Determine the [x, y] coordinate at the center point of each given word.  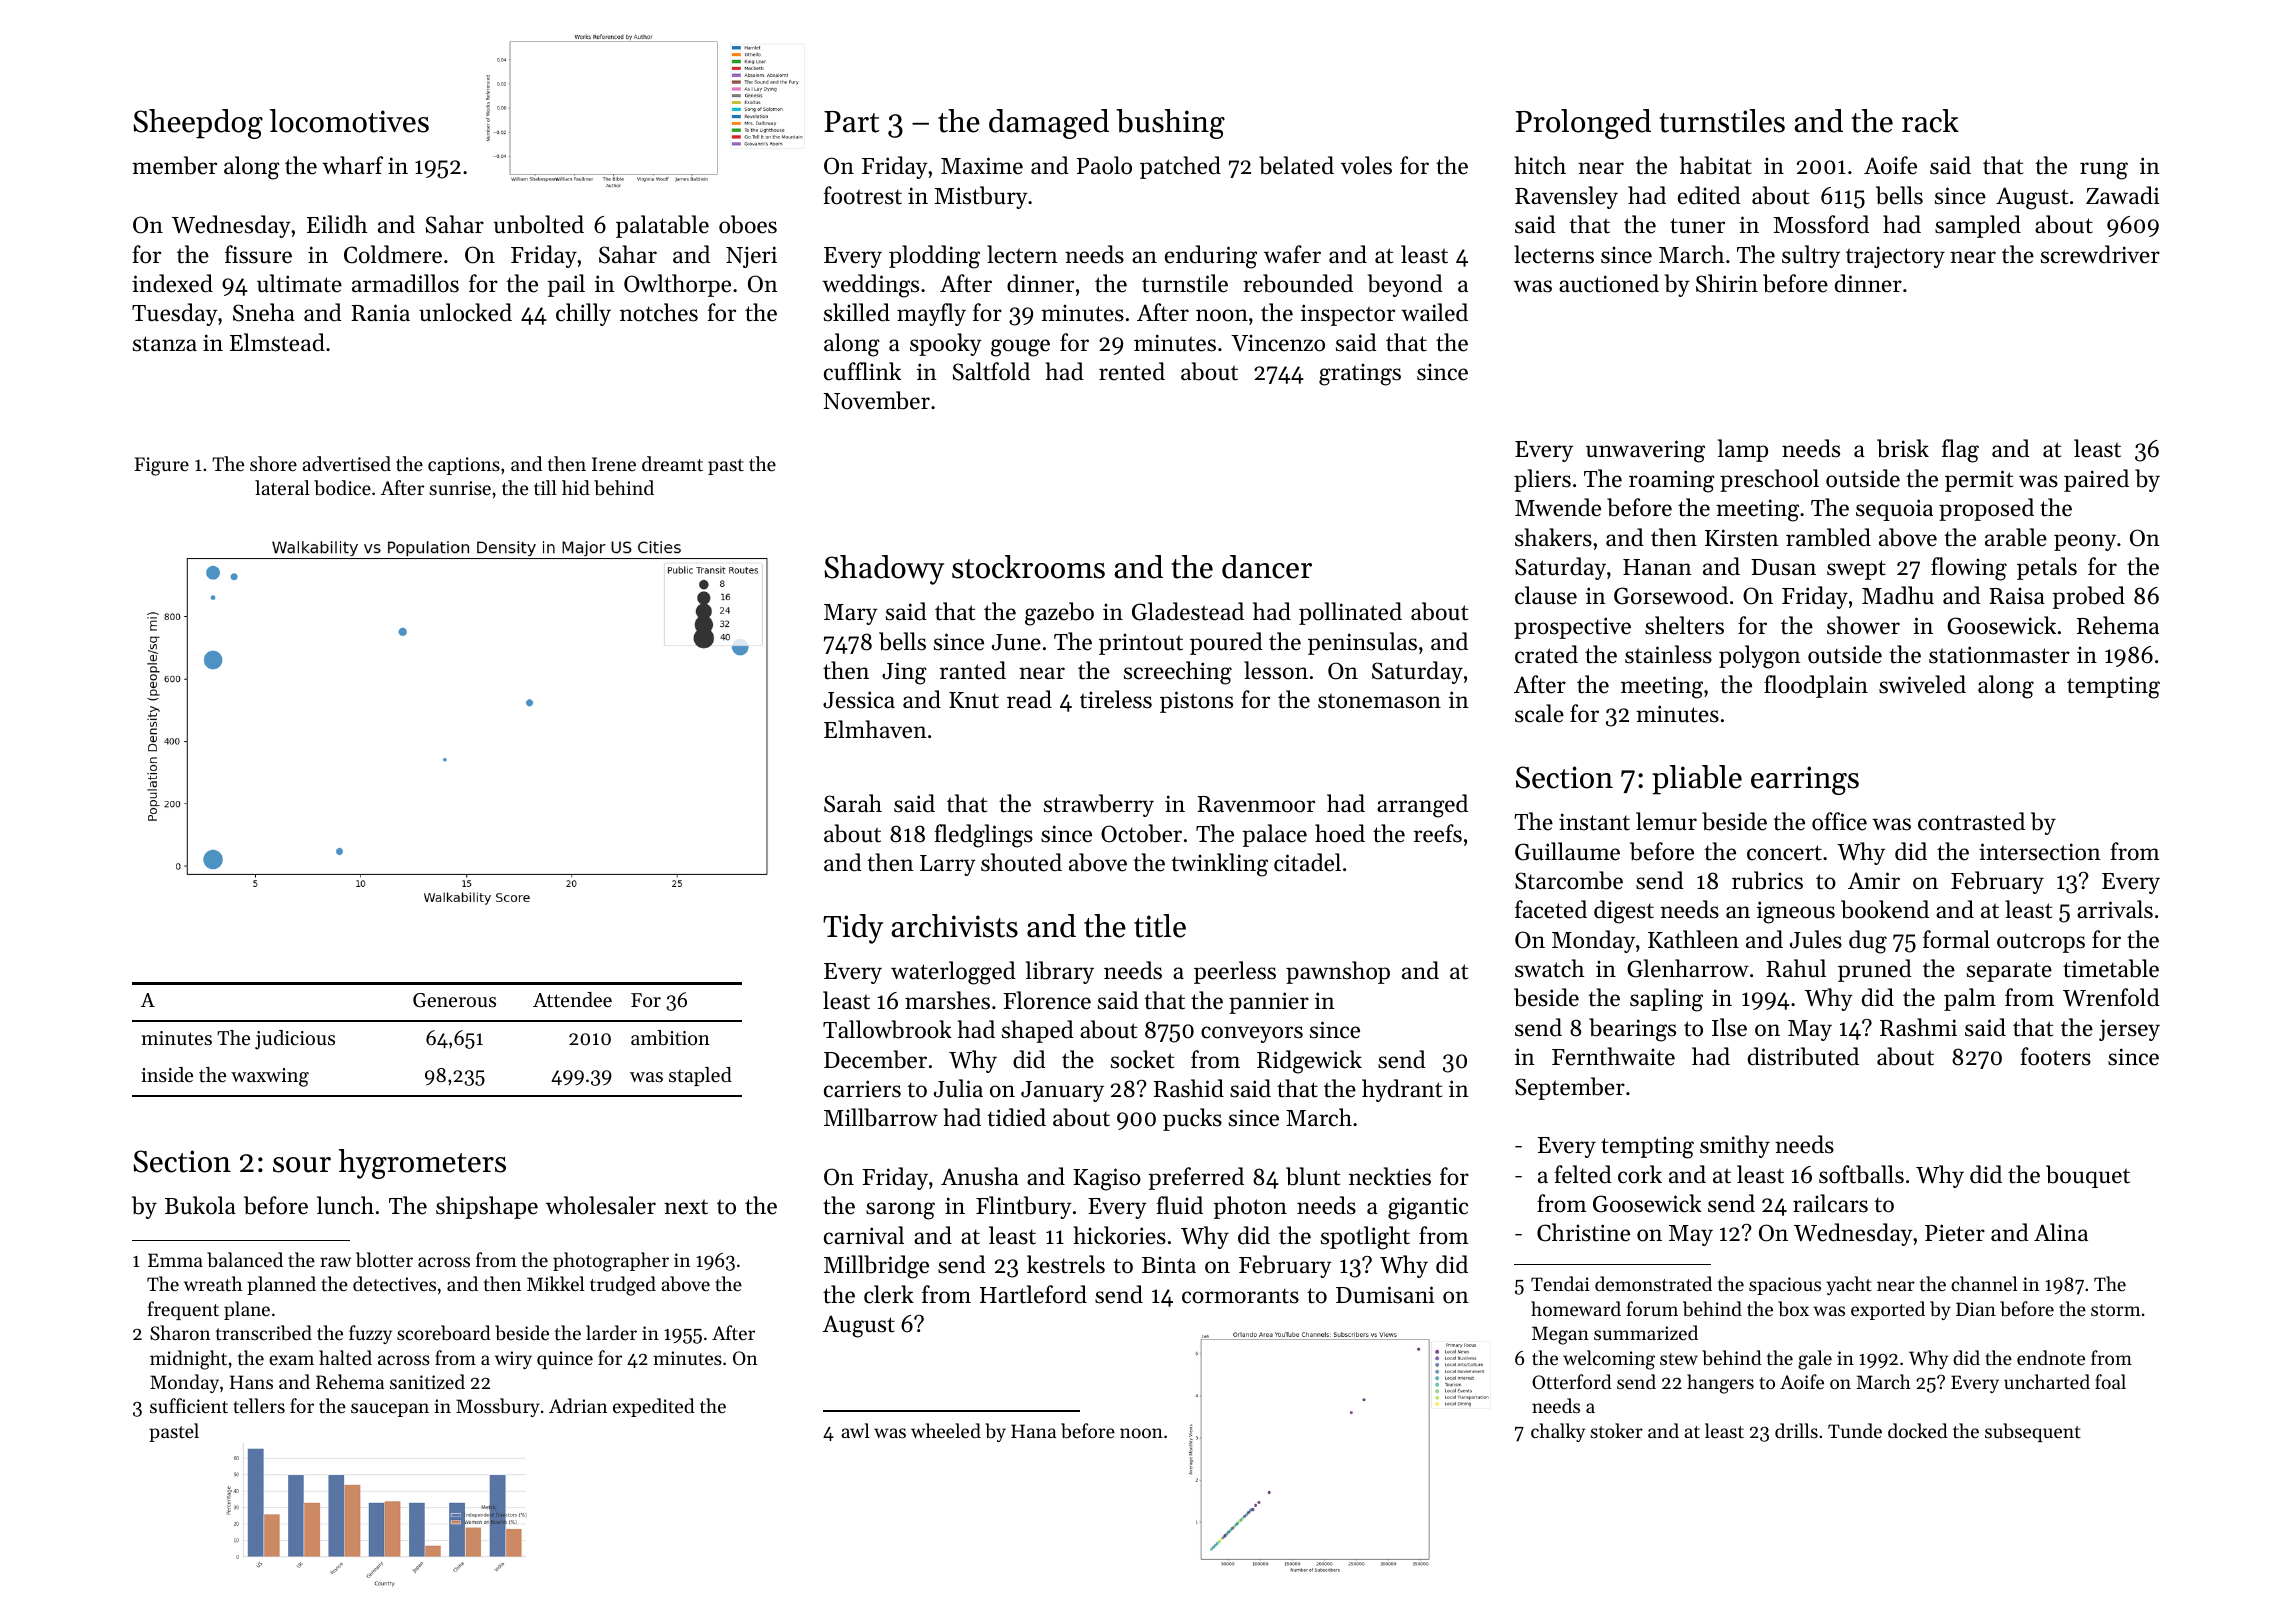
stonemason [1379, 701]
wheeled [946, 1430]
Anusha [980, 1176]
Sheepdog [198, 124]
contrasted [1971, 821]
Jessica [859, 700]
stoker [1616, 1430]
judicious [295, 1040]
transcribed [264, 1333]
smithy [1735, 1146]
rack [1930, 121]
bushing [1170, 124]
